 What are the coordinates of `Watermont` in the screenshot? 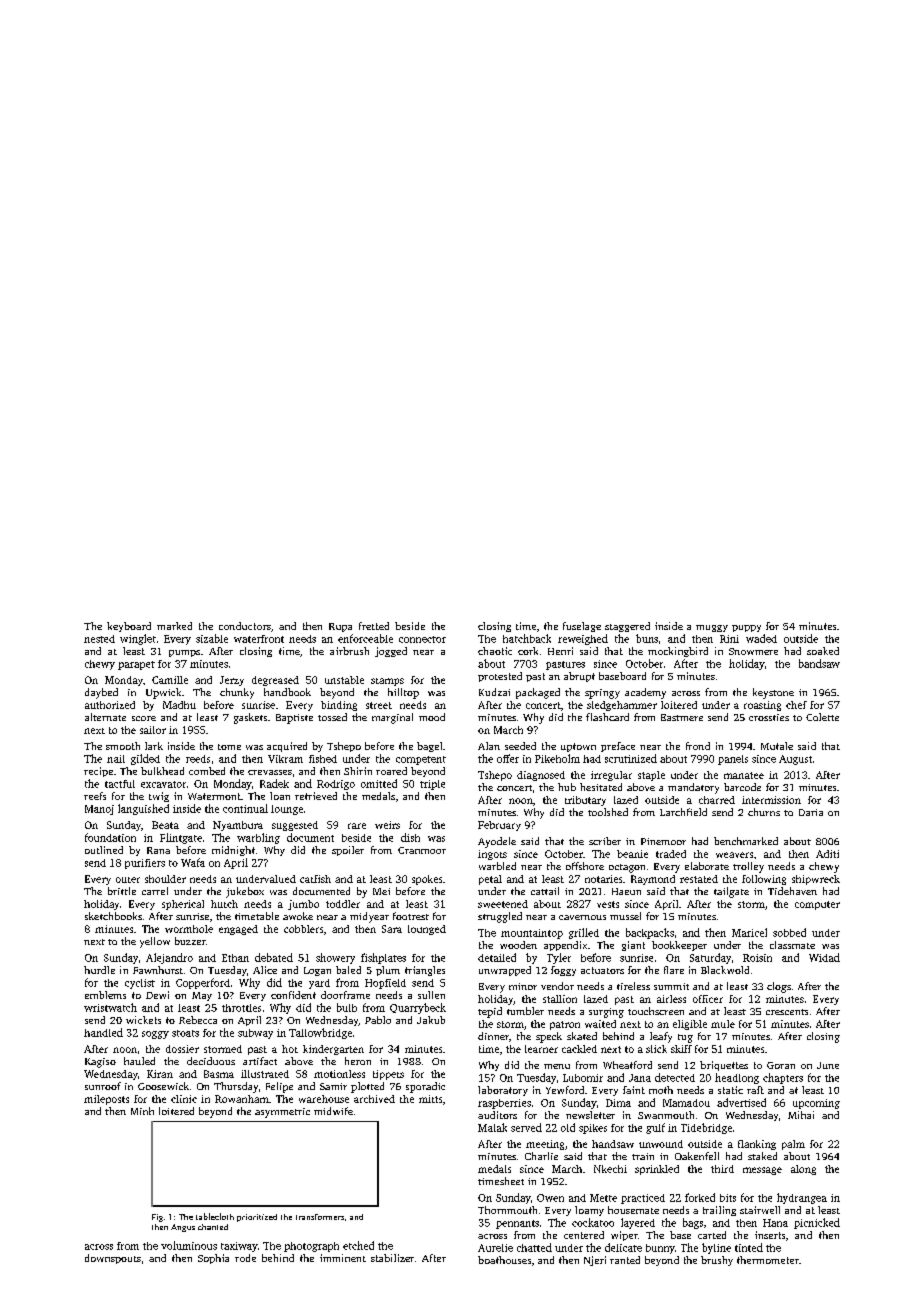 It's located at (214, 796).
